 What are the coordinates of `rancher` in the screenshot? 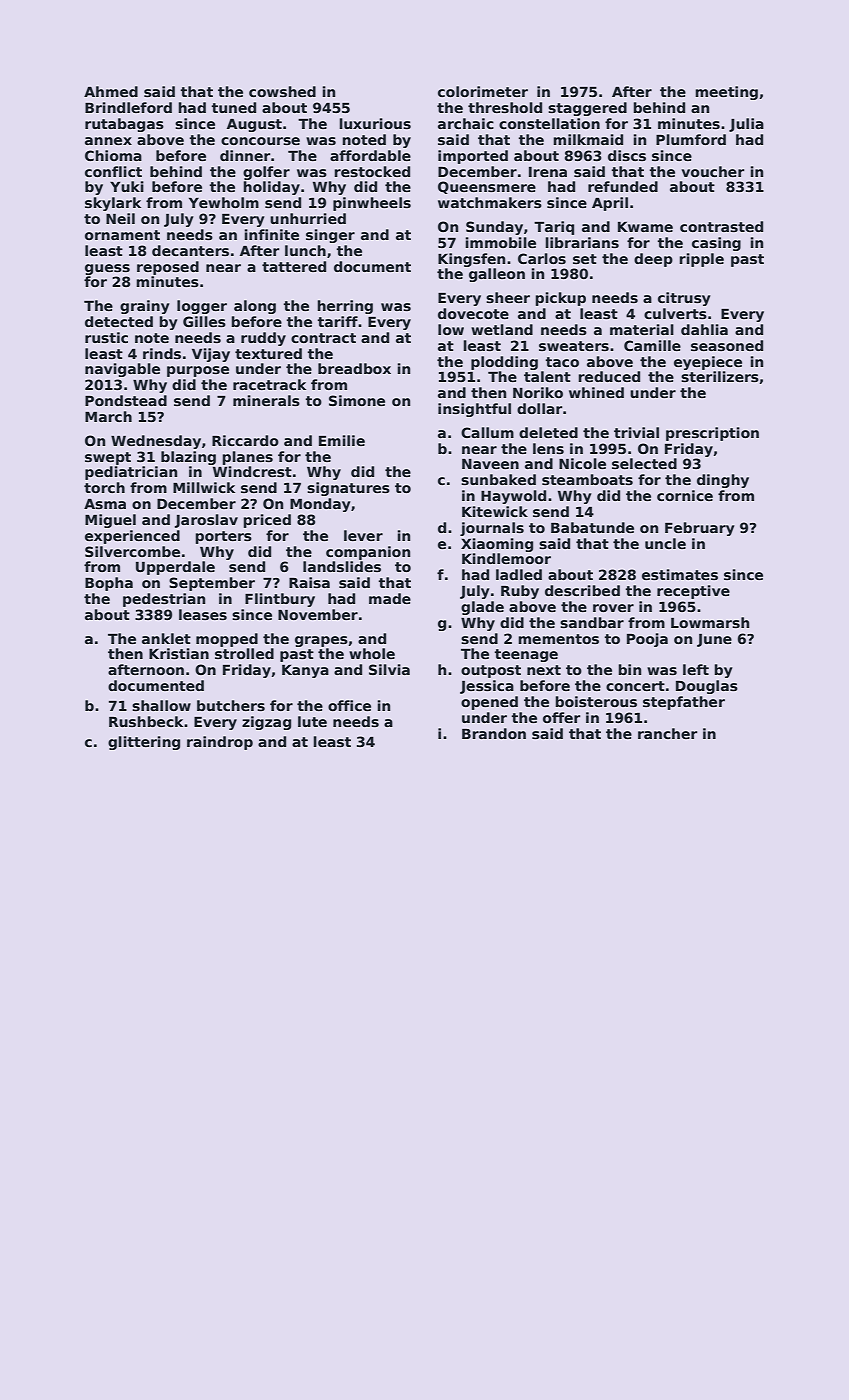 It's located at (667, 733).
